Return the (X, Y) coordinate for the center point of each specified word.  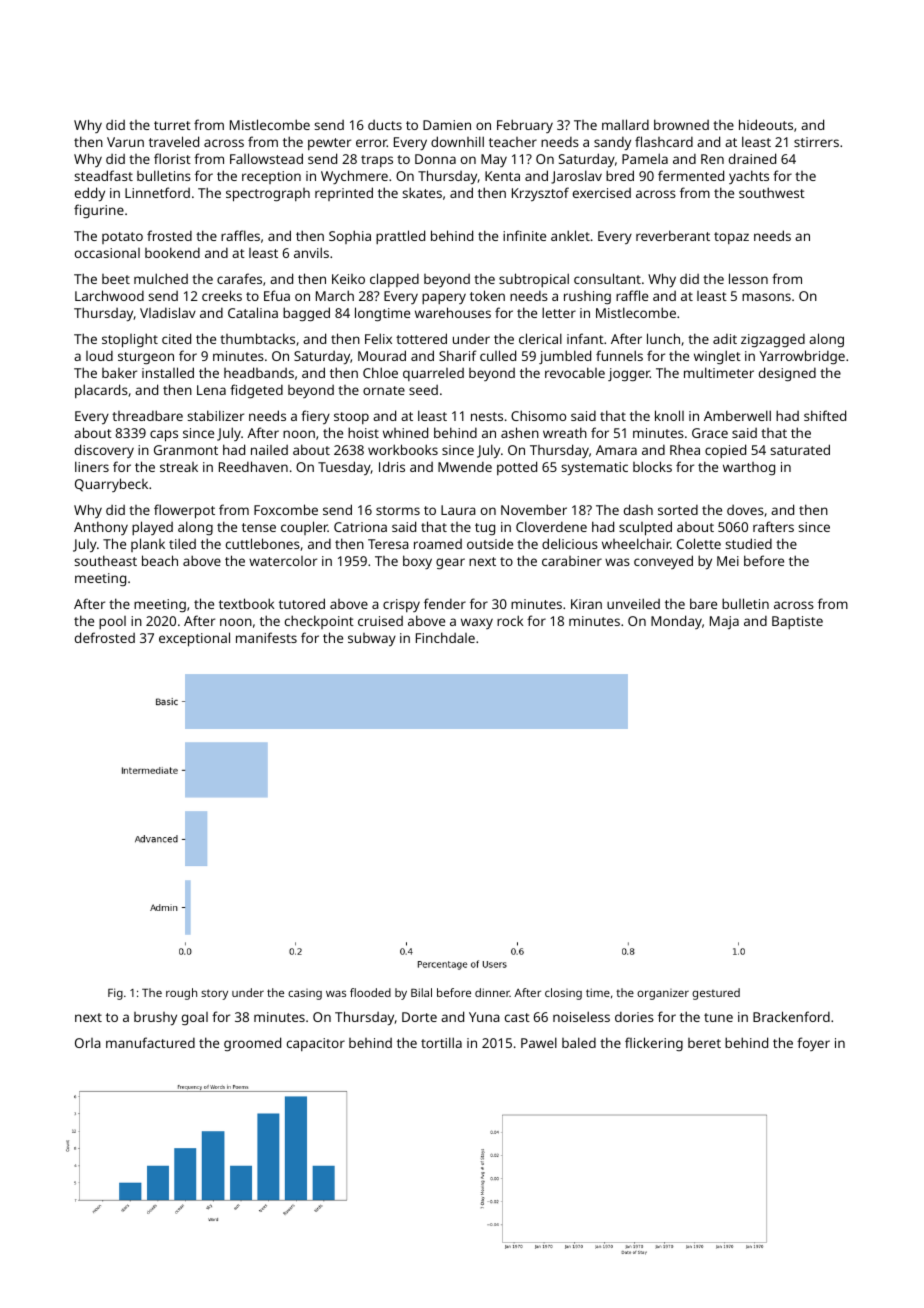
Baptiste (797, 622)
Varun (125, 142)
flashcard (664, 141)
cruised (380, 621)
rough (181, 994)
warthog (749, 468)
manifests (266, 637)
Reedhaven (253, 466)
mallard (625, 124)
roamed (438, 544)
